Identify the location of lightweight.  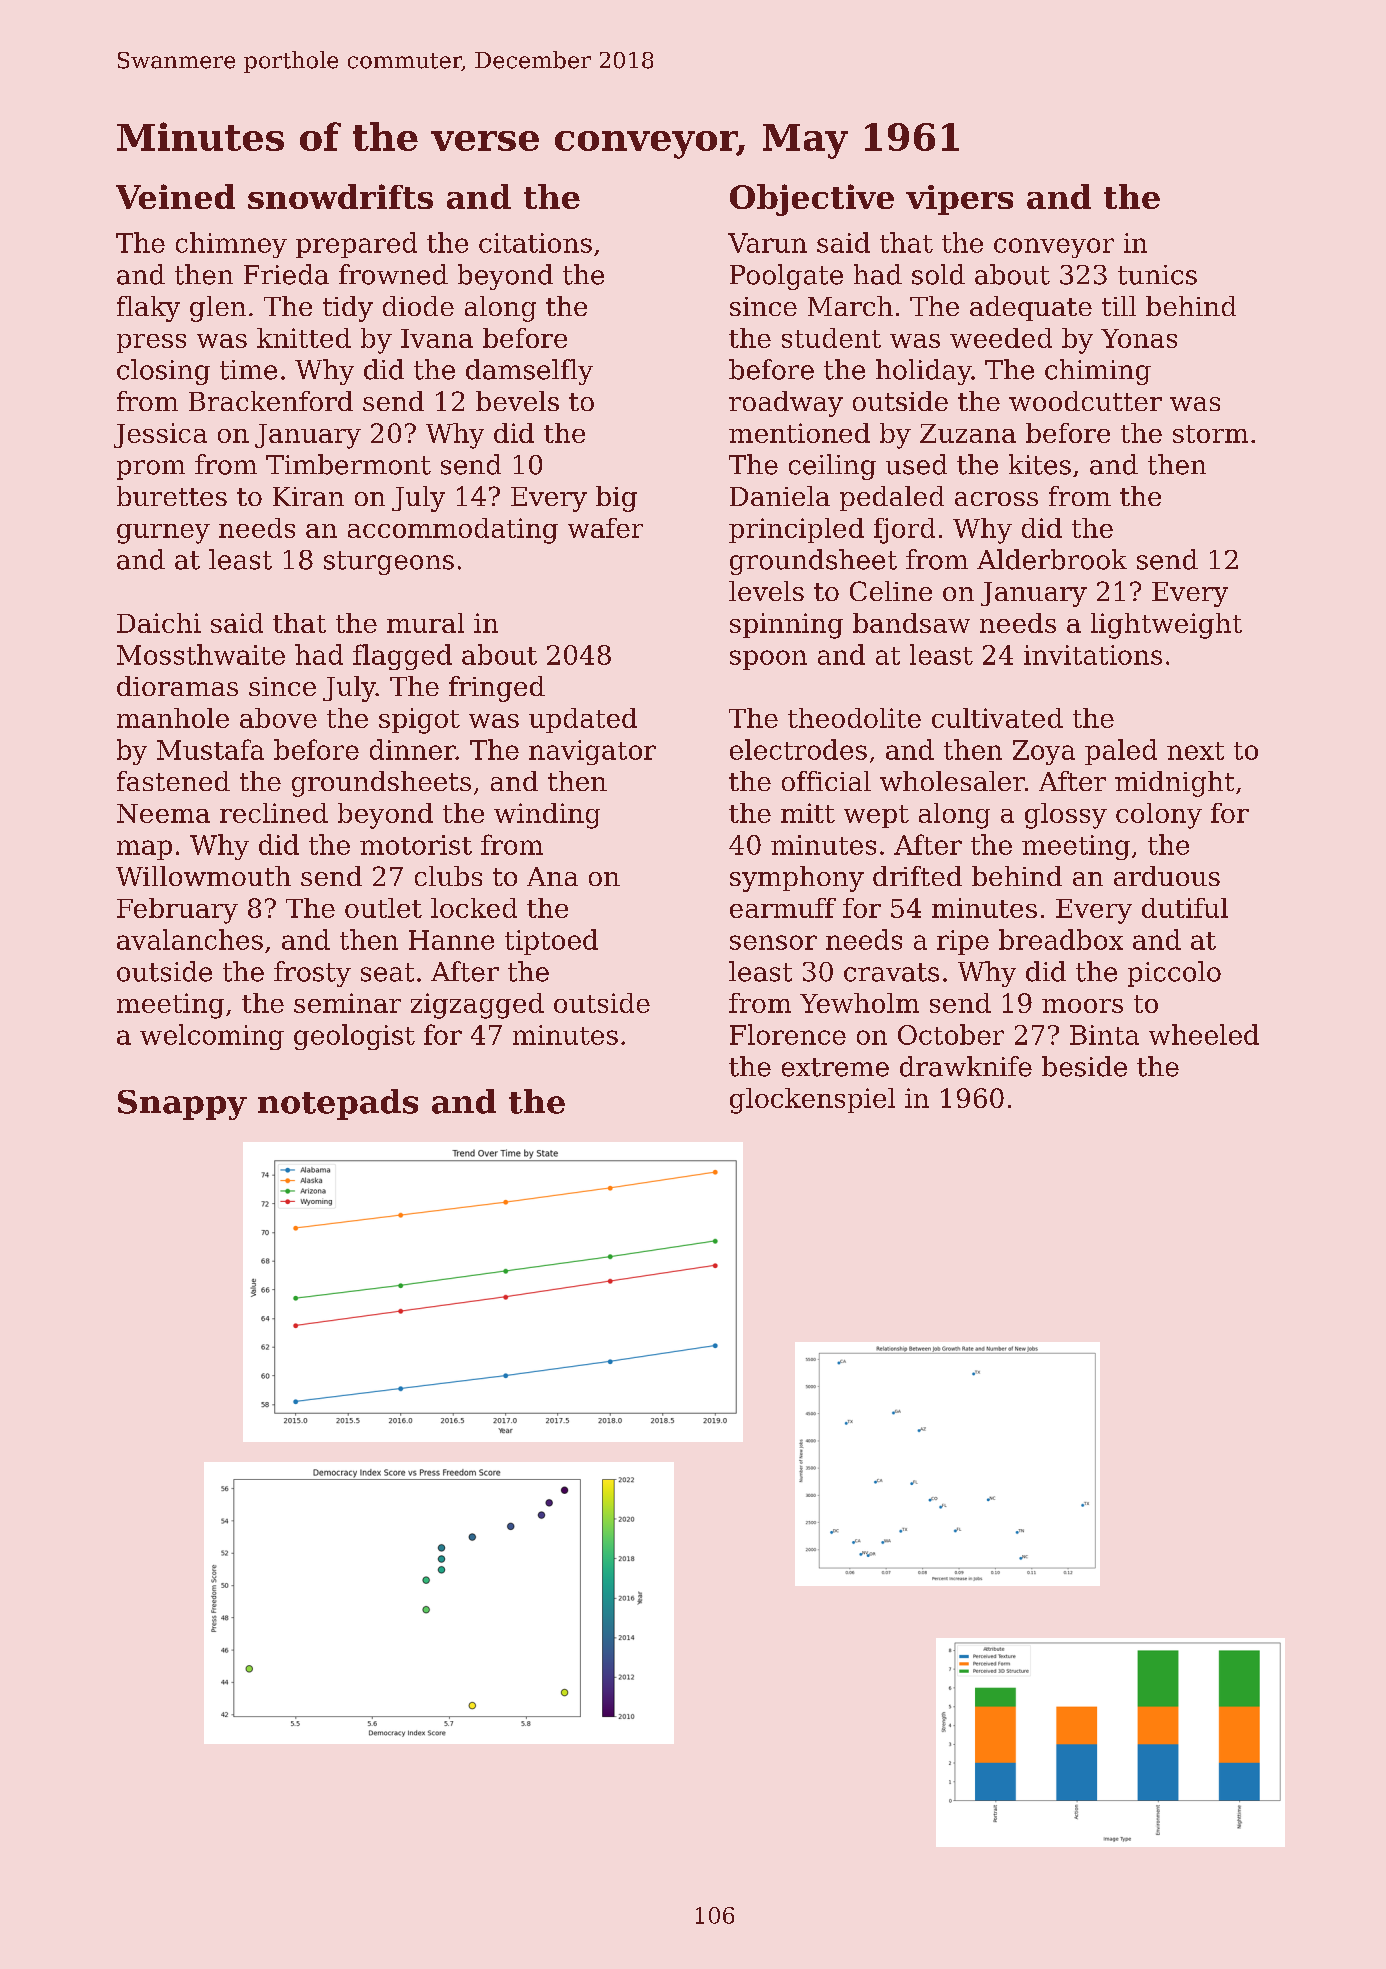
(1166, 626).
